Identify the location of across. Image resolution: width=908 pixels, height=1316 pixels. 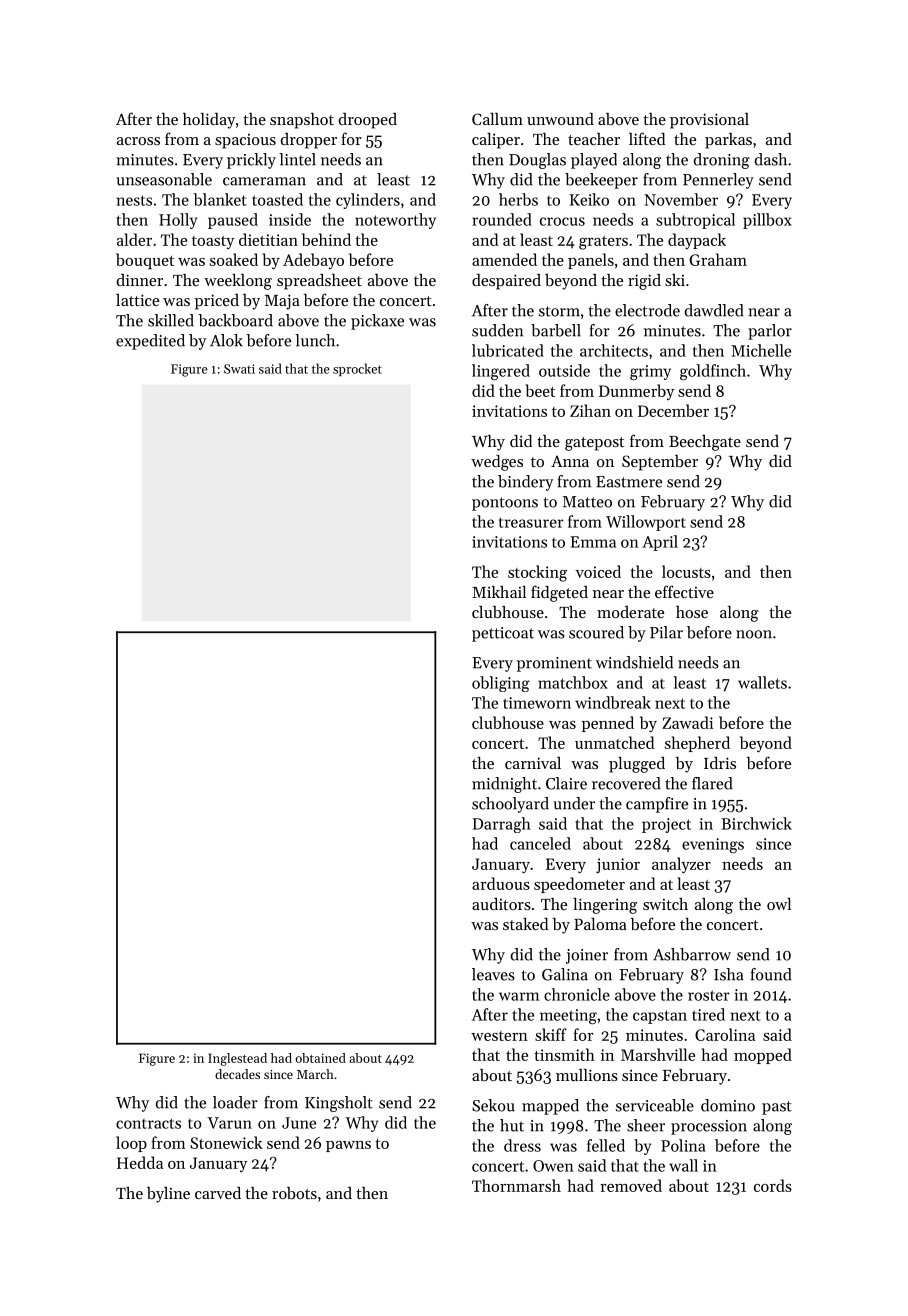
(138, 141).
